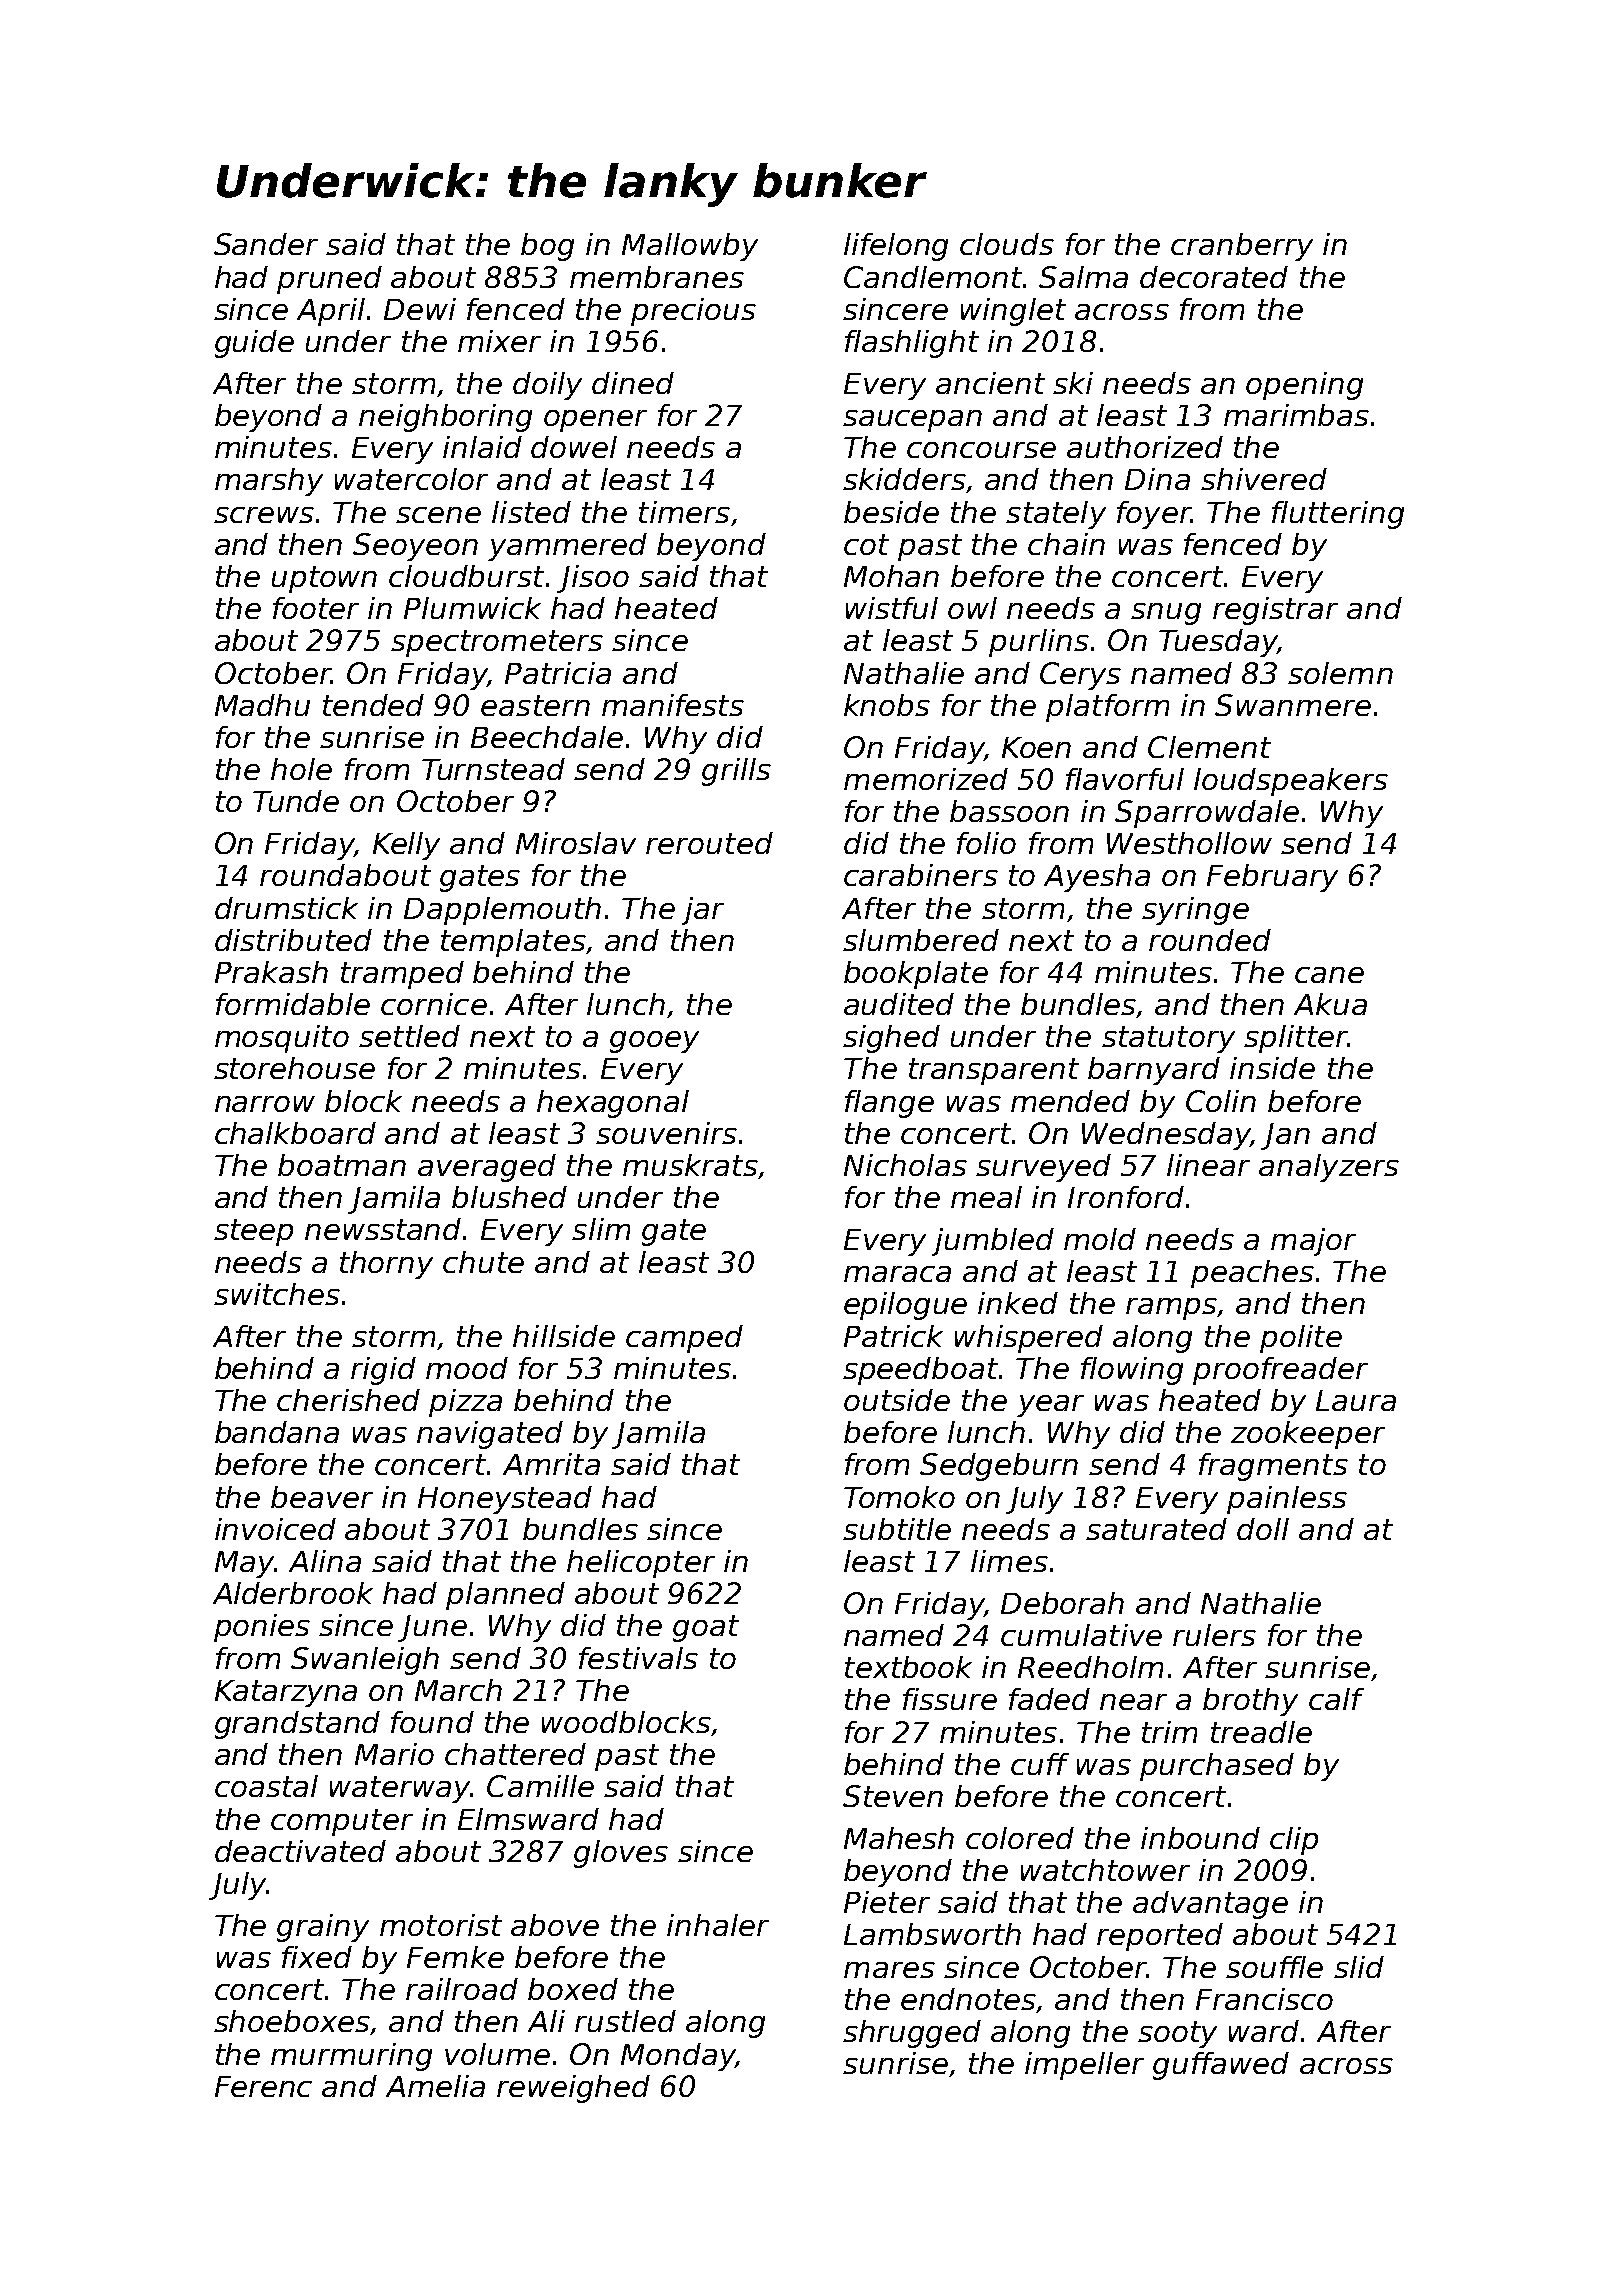  I want to click on Akua, so click(1330, 1004).
